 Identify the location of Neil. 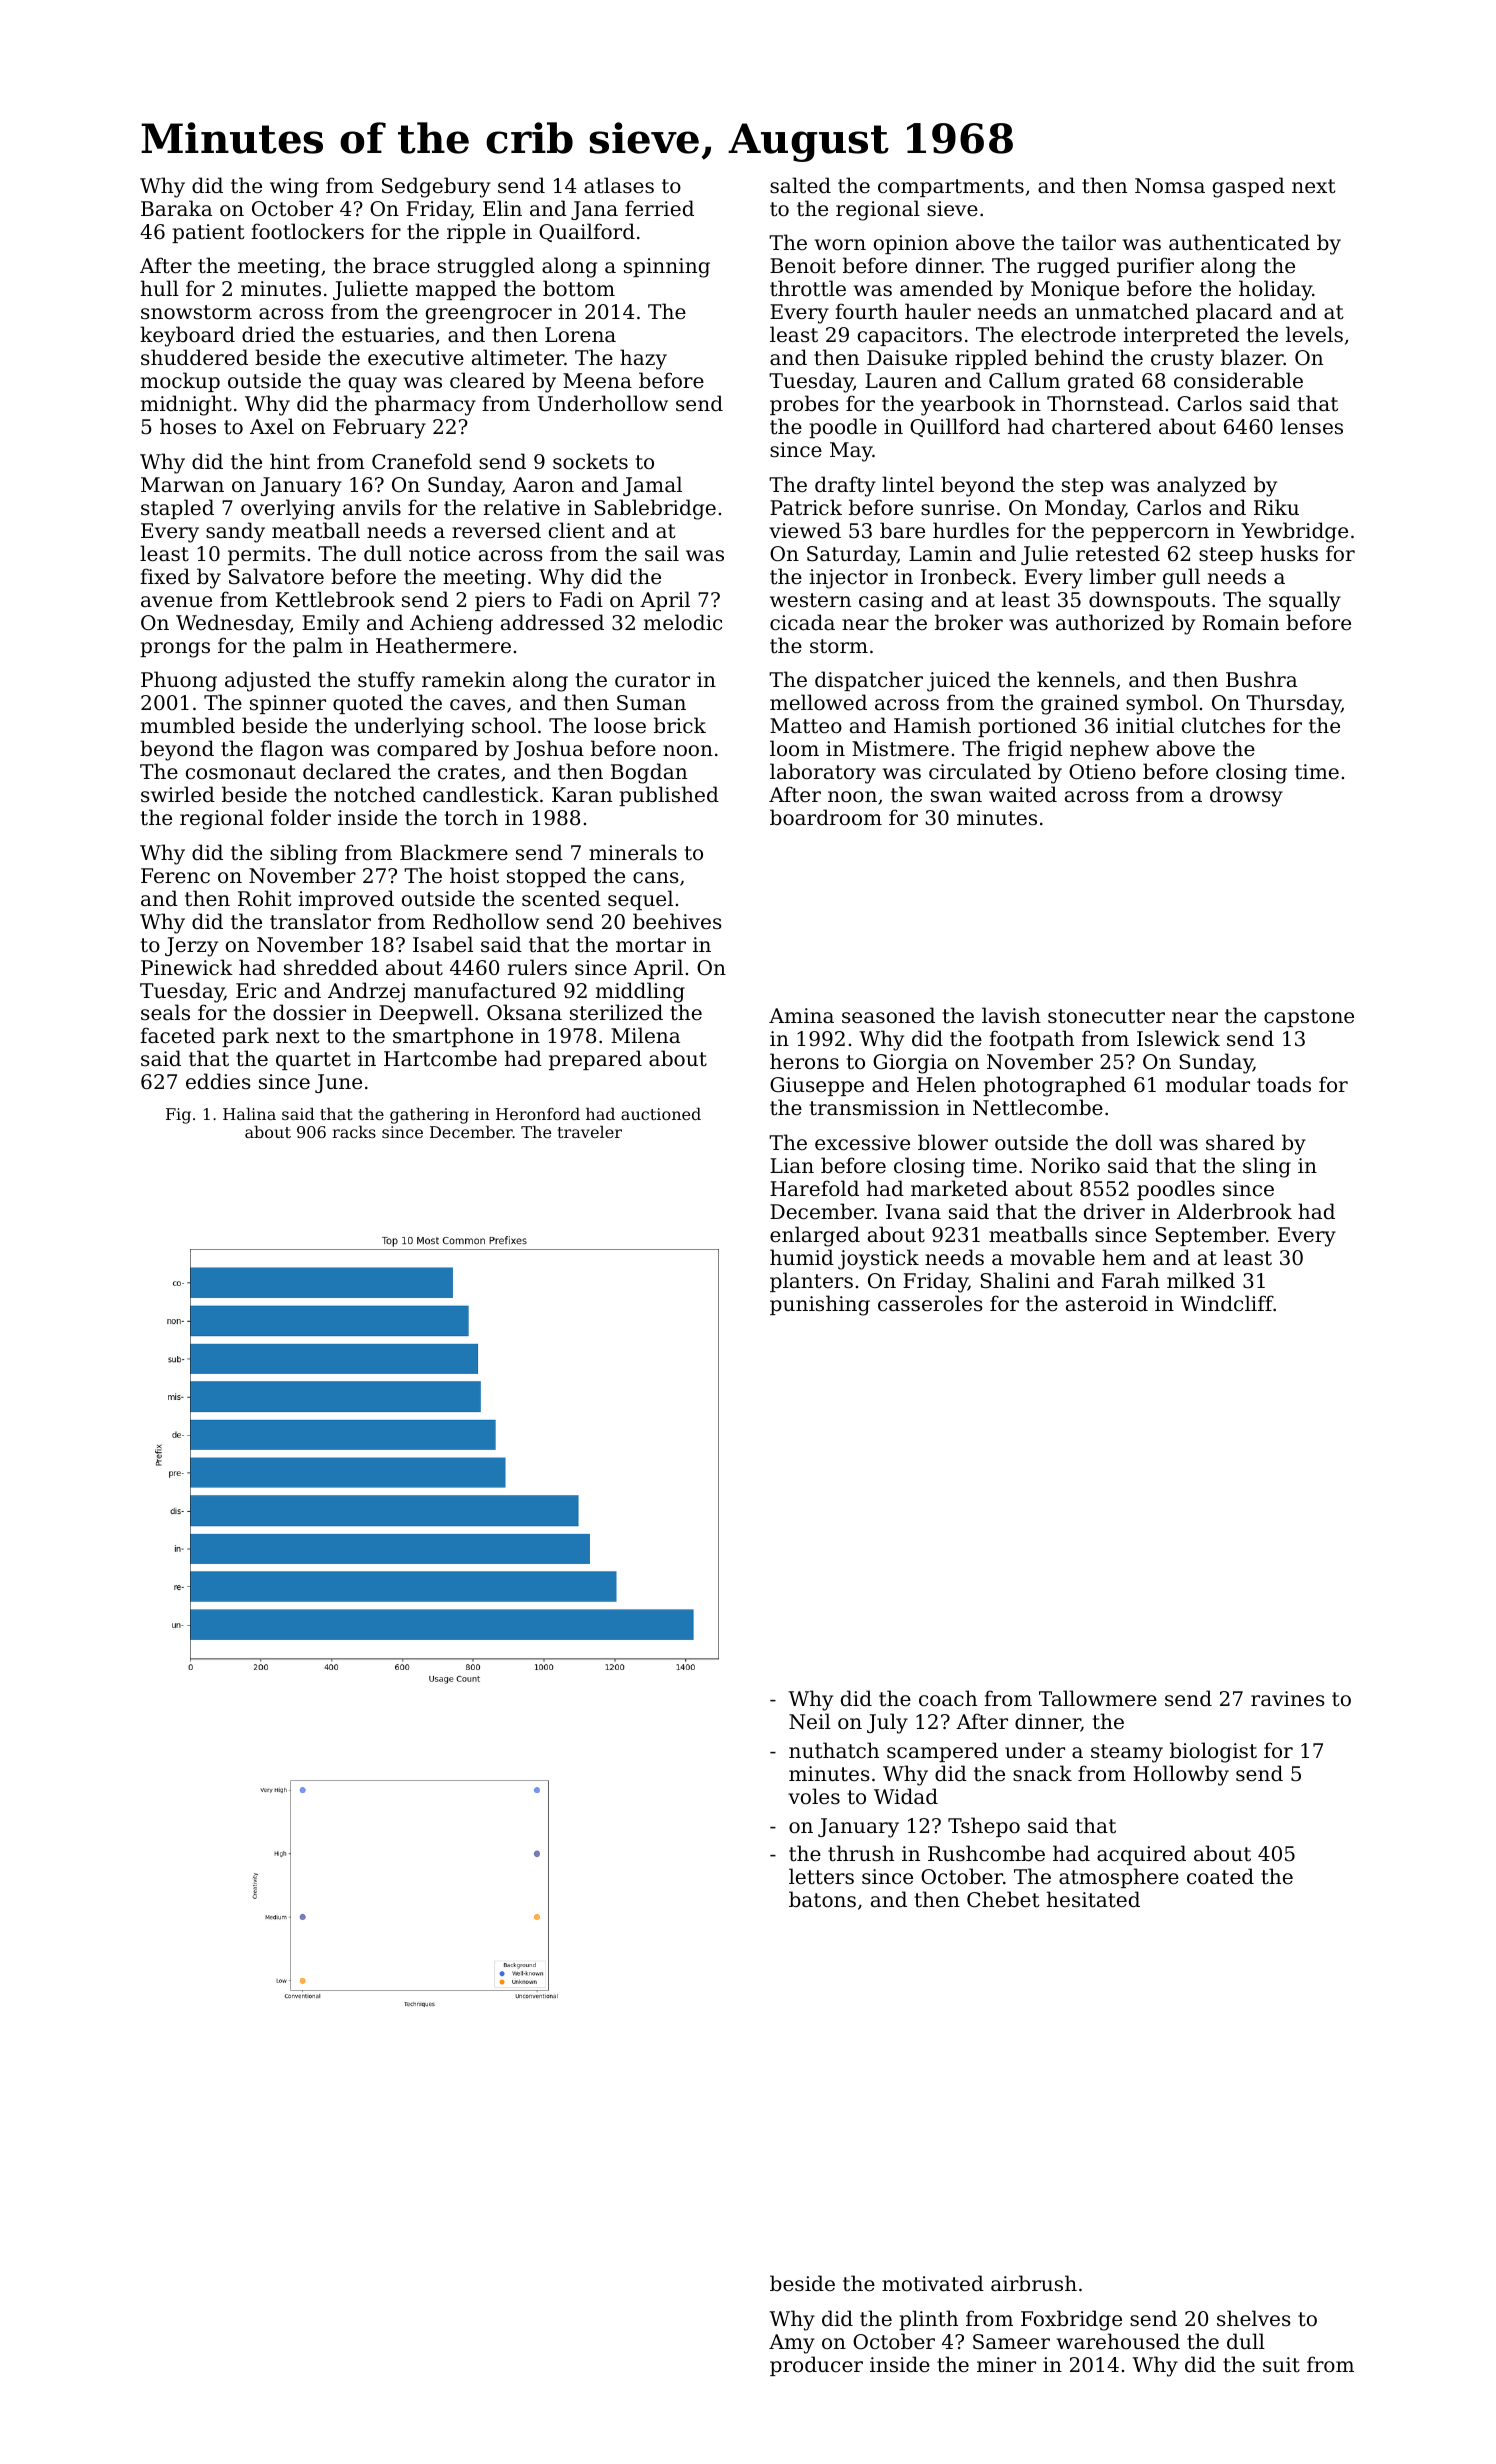
(810, 1721).
